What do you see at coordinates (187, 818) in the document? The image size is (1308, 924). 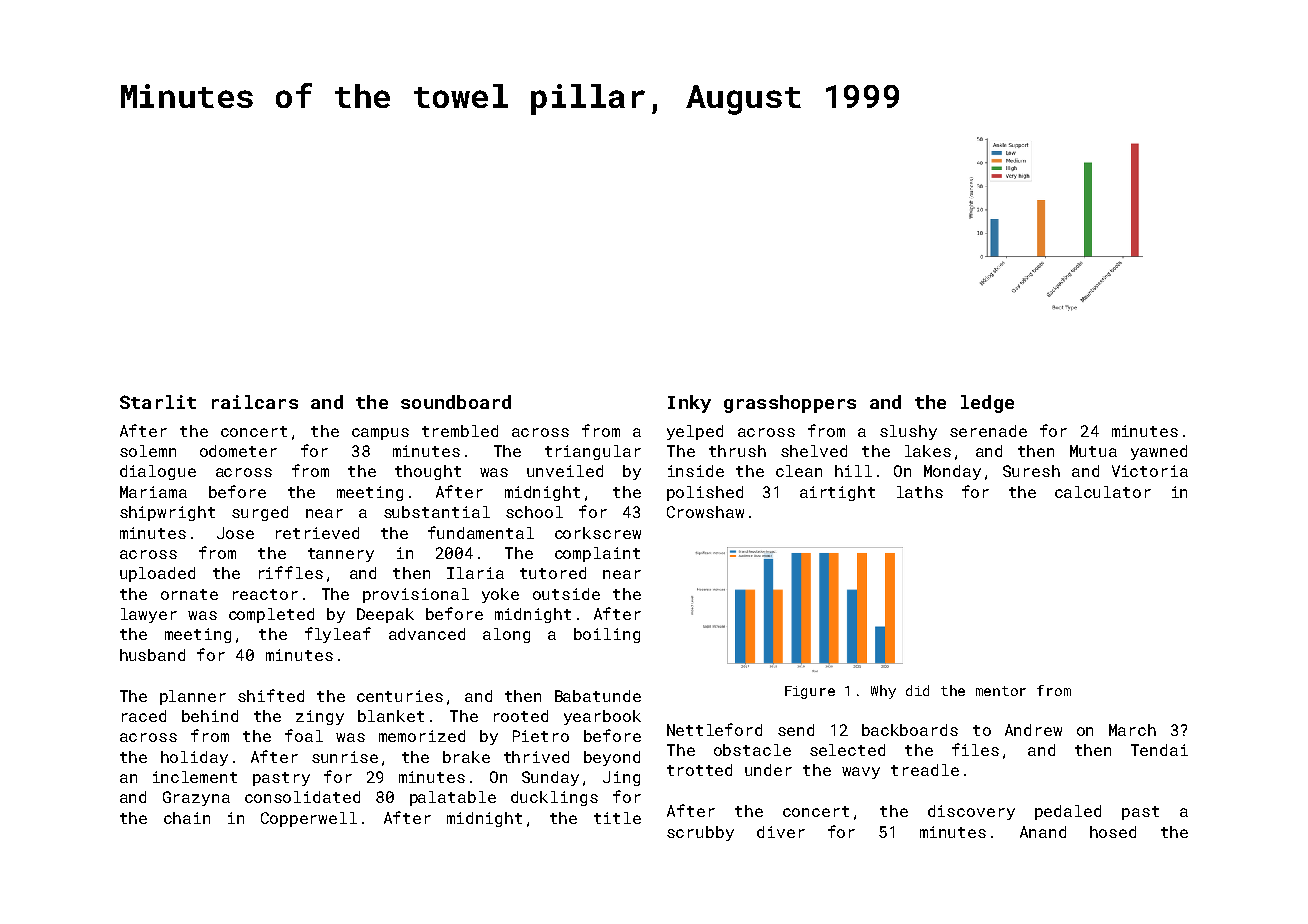 I see `chain` at bounding box center [187, 818].
